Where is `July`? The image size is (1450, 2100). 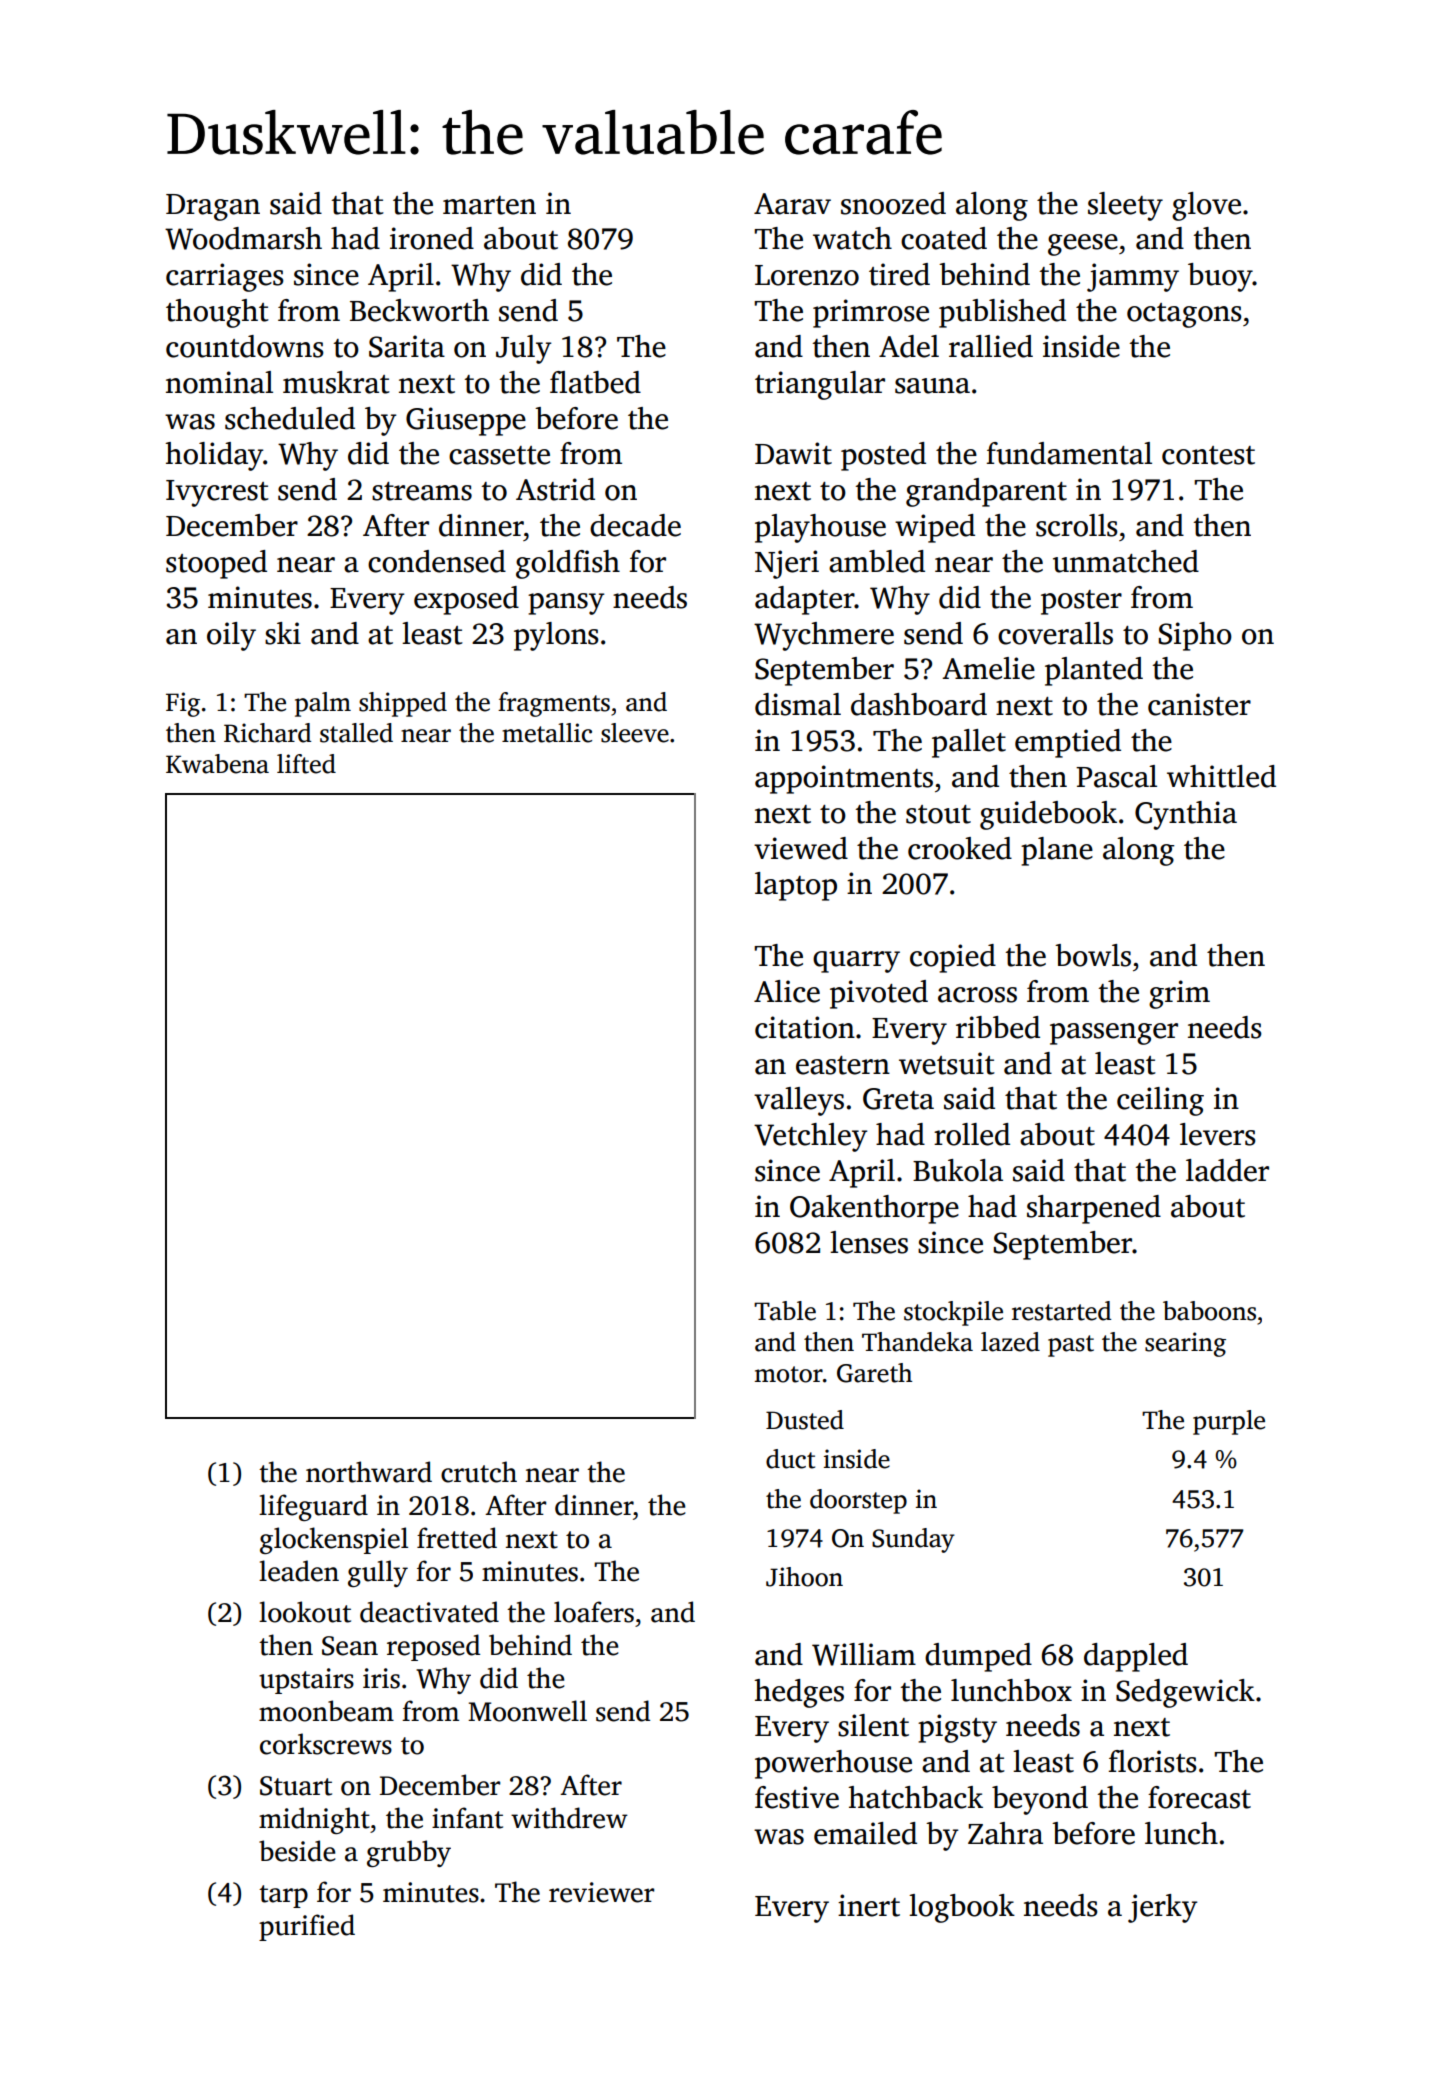 July is located at coordinates (523, 349).
